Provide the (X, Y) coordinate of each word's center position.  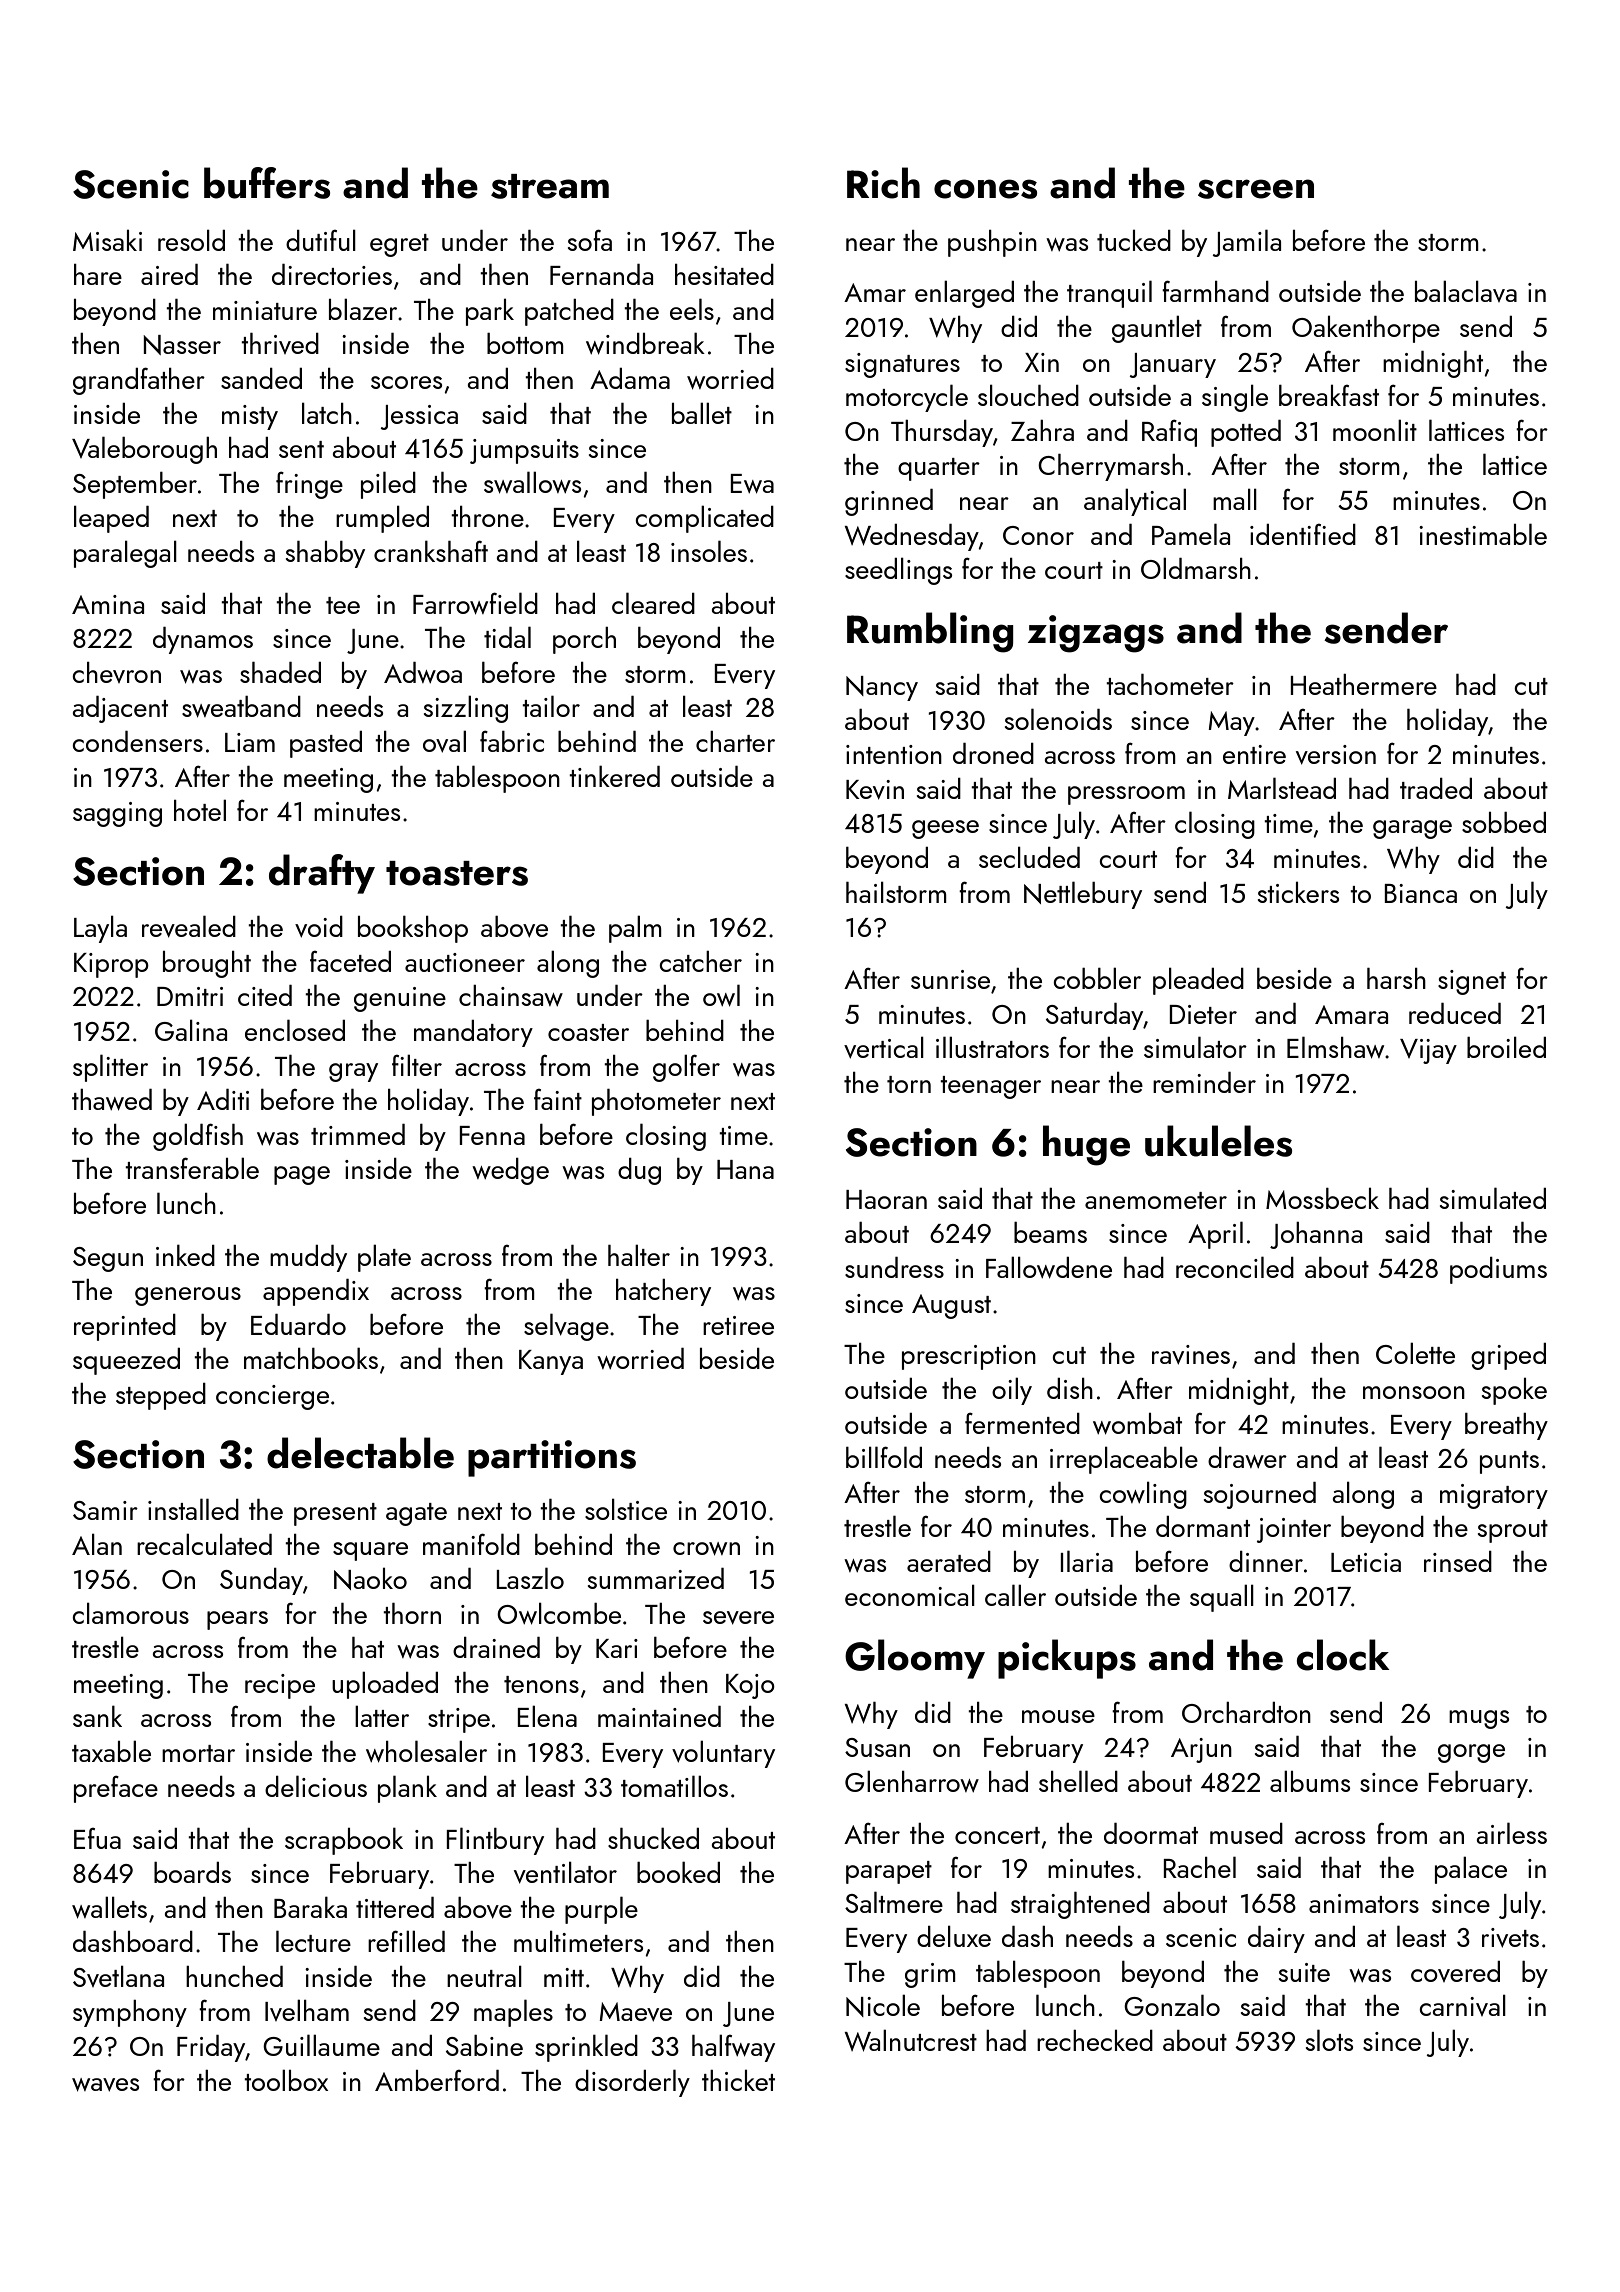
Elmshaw (1335, 1047)
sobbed (1504, 822)
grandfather (139, 381)
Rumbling (930, 632)
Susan (877, 1747)
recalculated (204, 1544)
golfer (686, 1068)
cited (265, 995)
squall (1222, 1598)
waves (105, 2085)
